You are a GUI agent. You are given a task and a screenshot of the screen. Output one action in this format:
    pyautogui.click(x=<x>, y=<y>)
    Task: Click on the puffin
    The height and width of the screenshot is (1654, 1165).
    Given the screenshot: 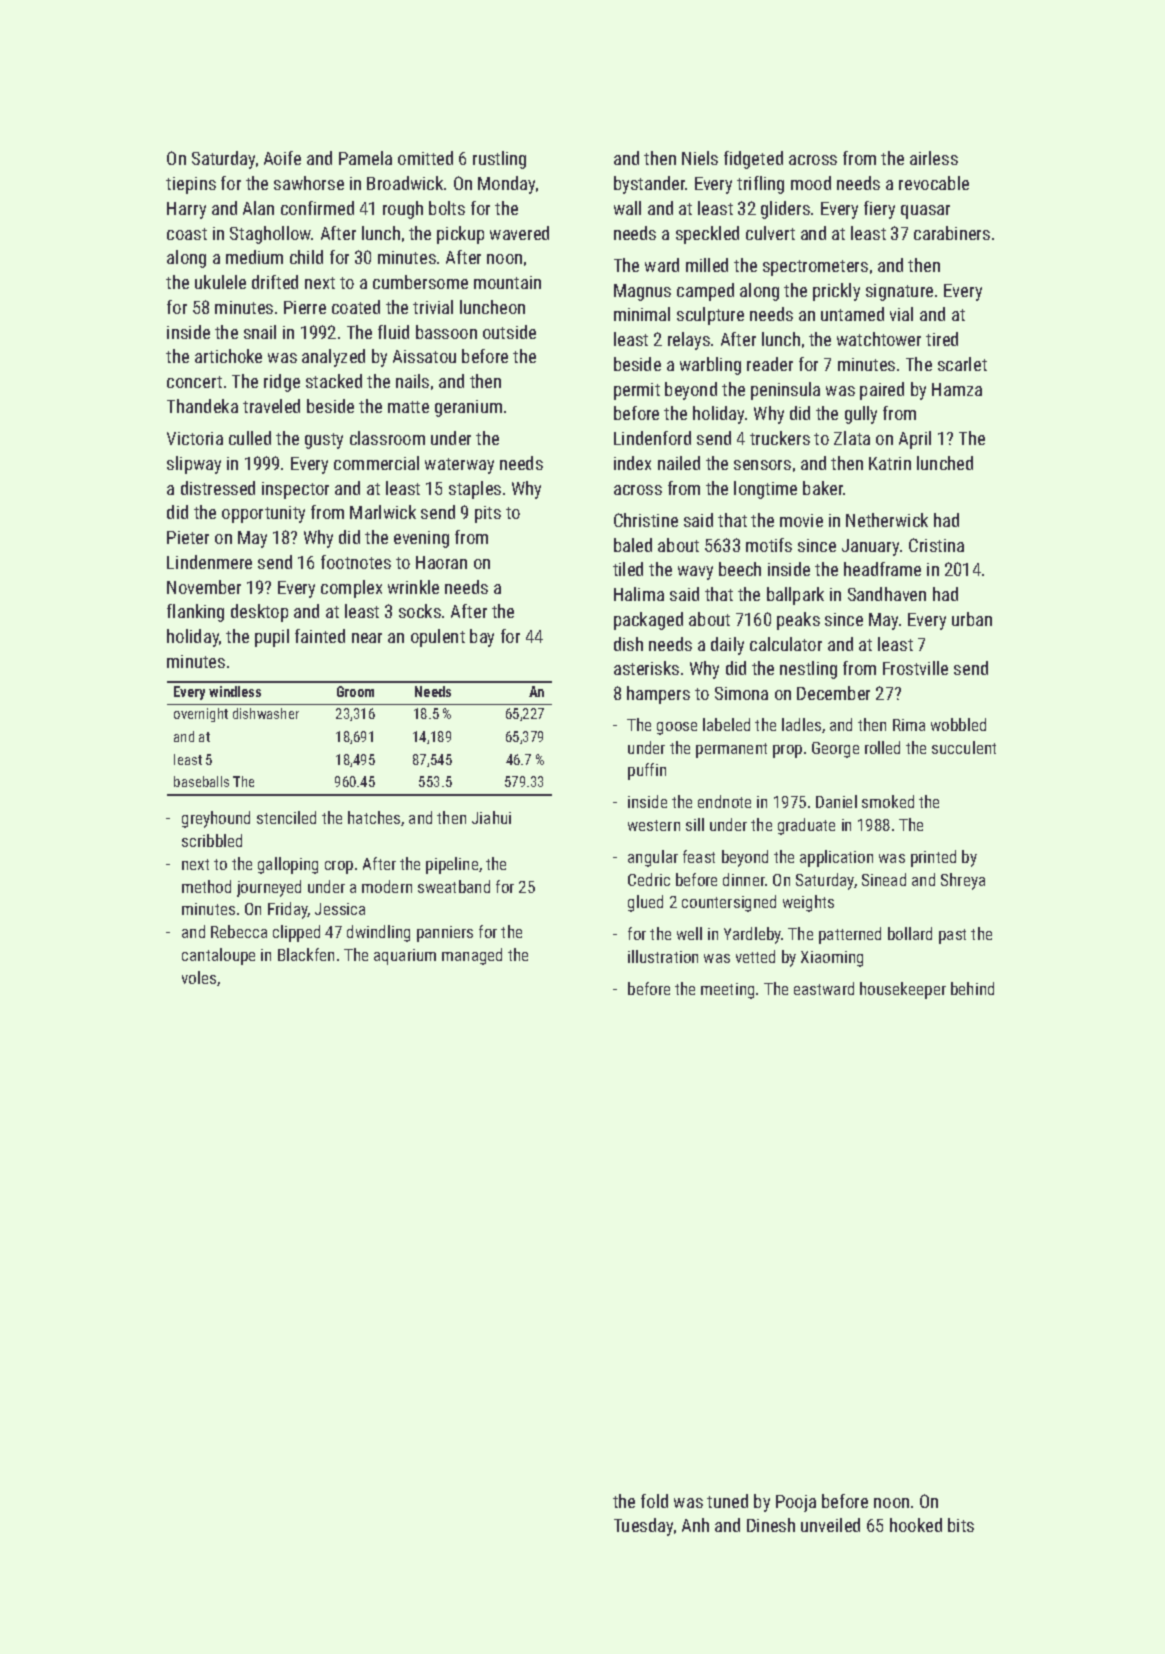 What is the action you would take?
    pyautogui.click(x=647, y=771)
